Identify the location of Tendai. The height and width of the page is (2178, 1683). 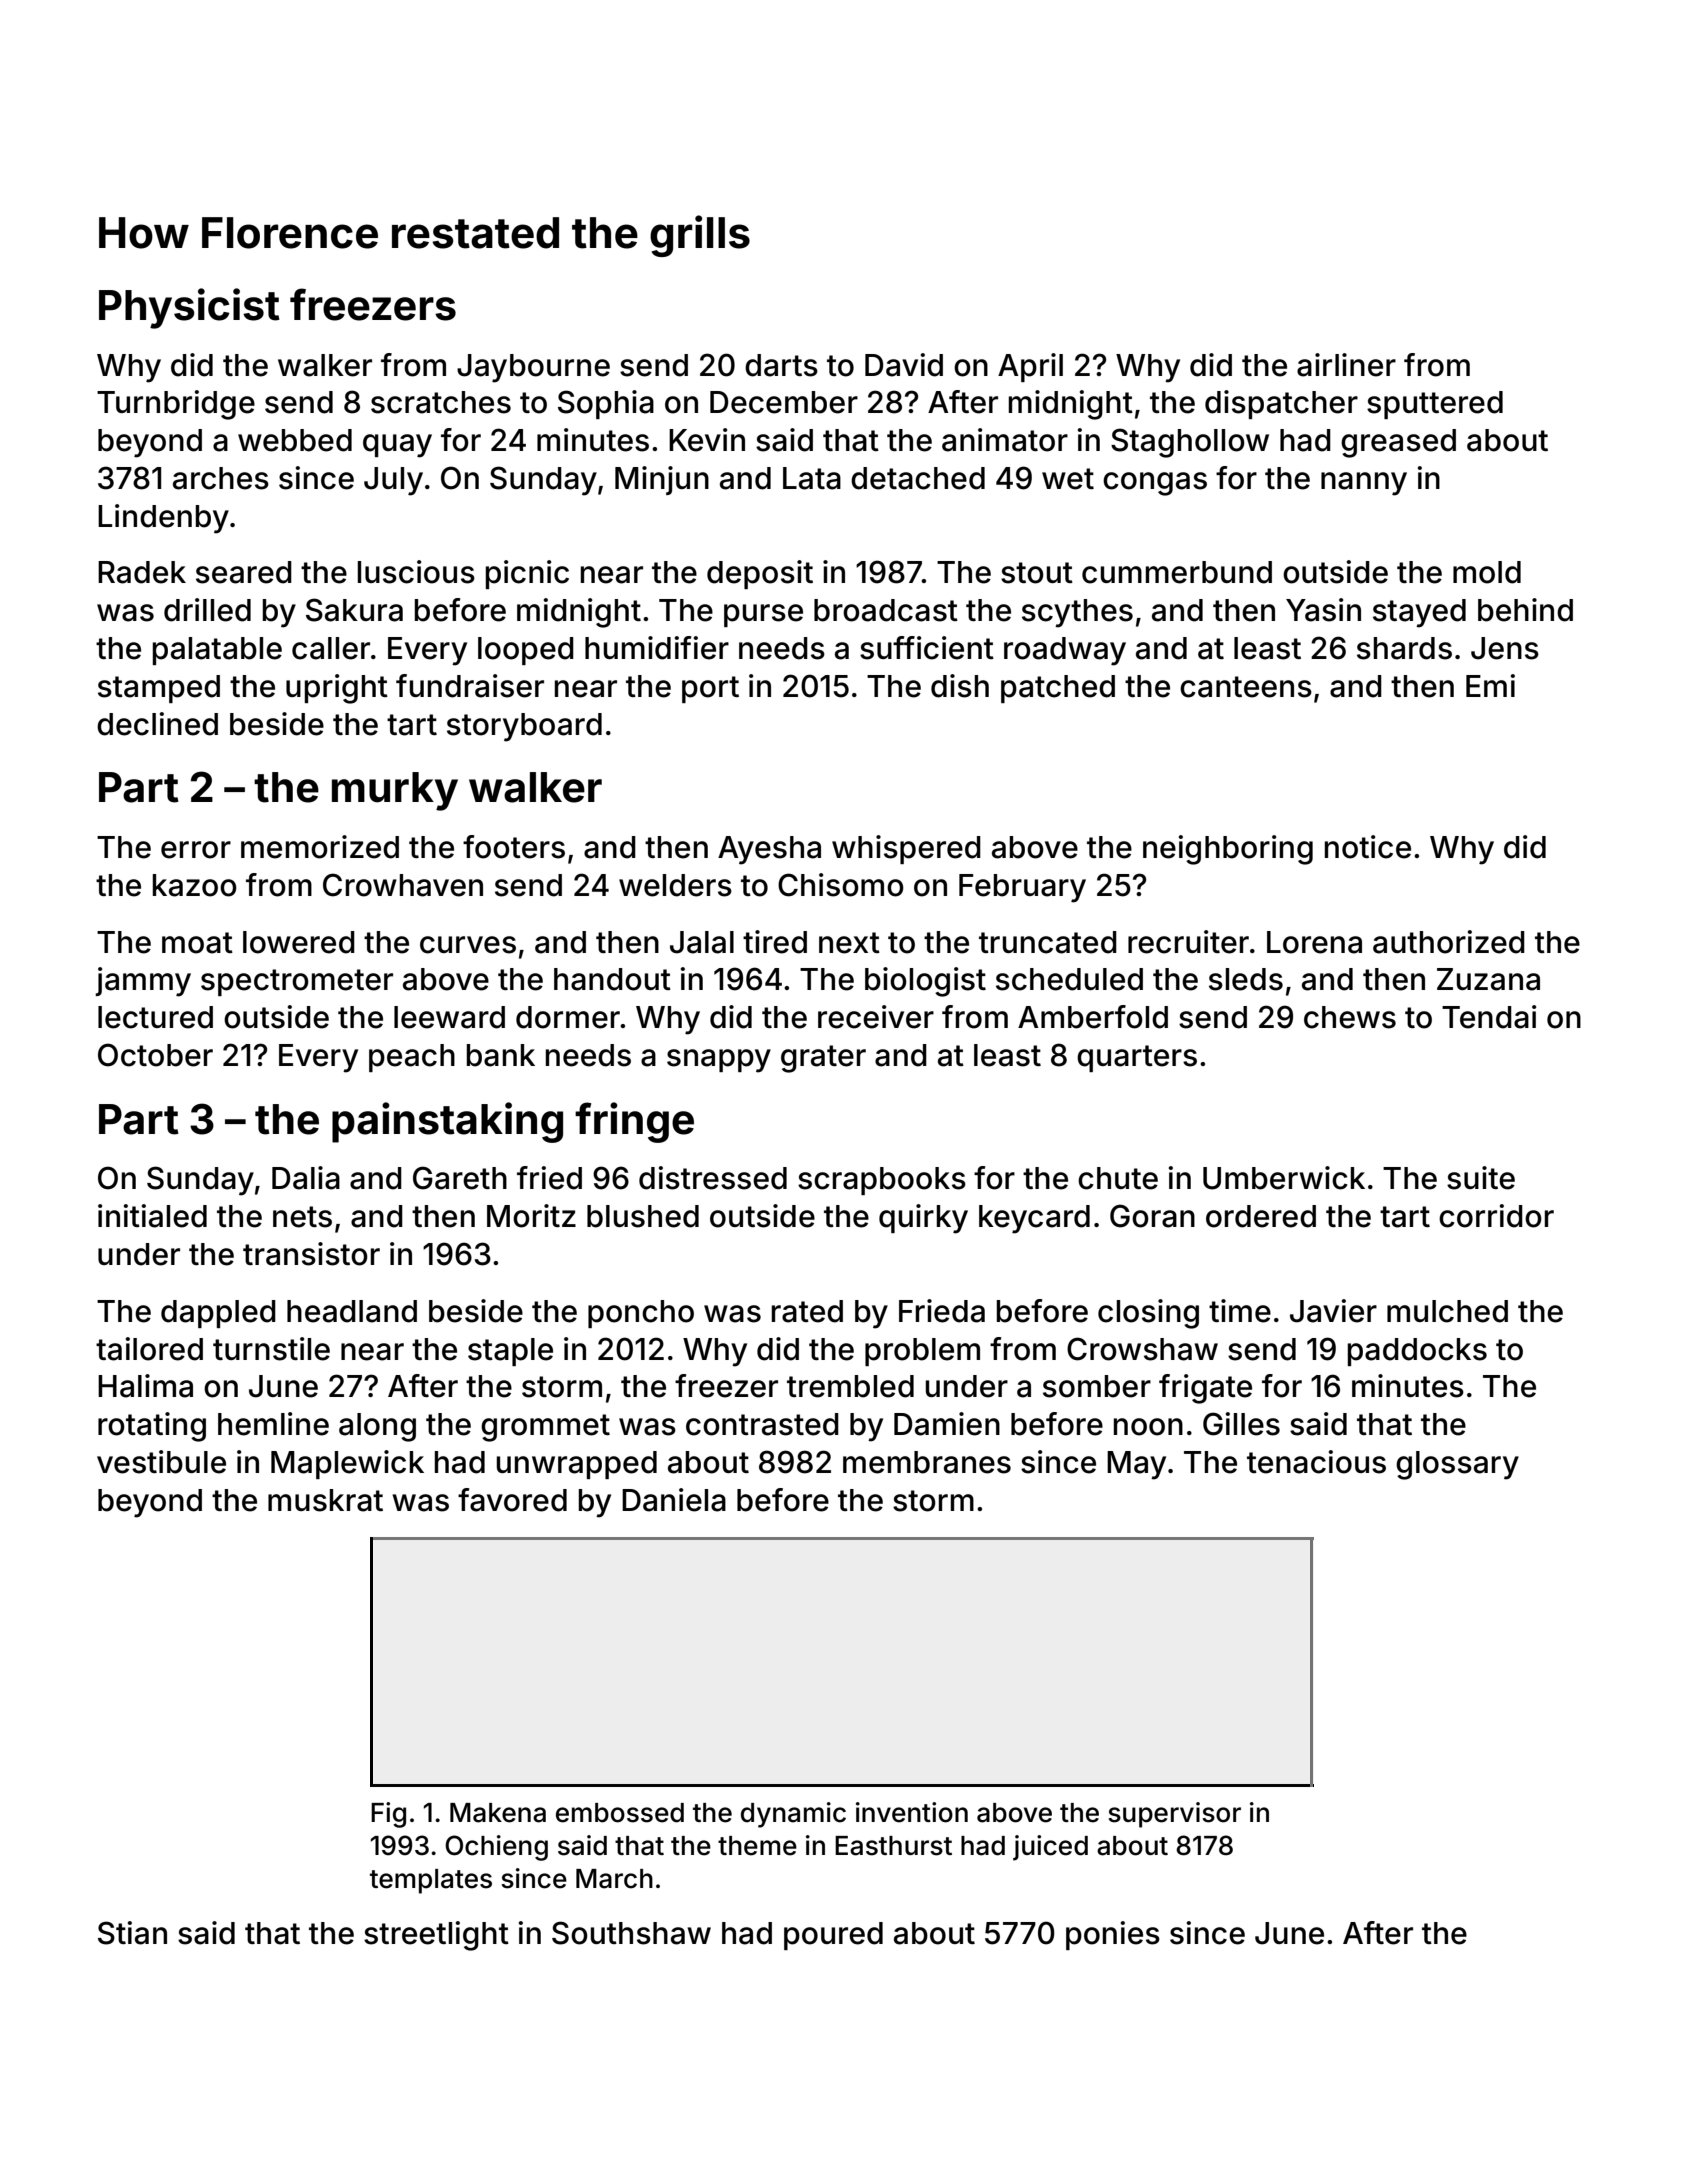
(1489, 1017).
